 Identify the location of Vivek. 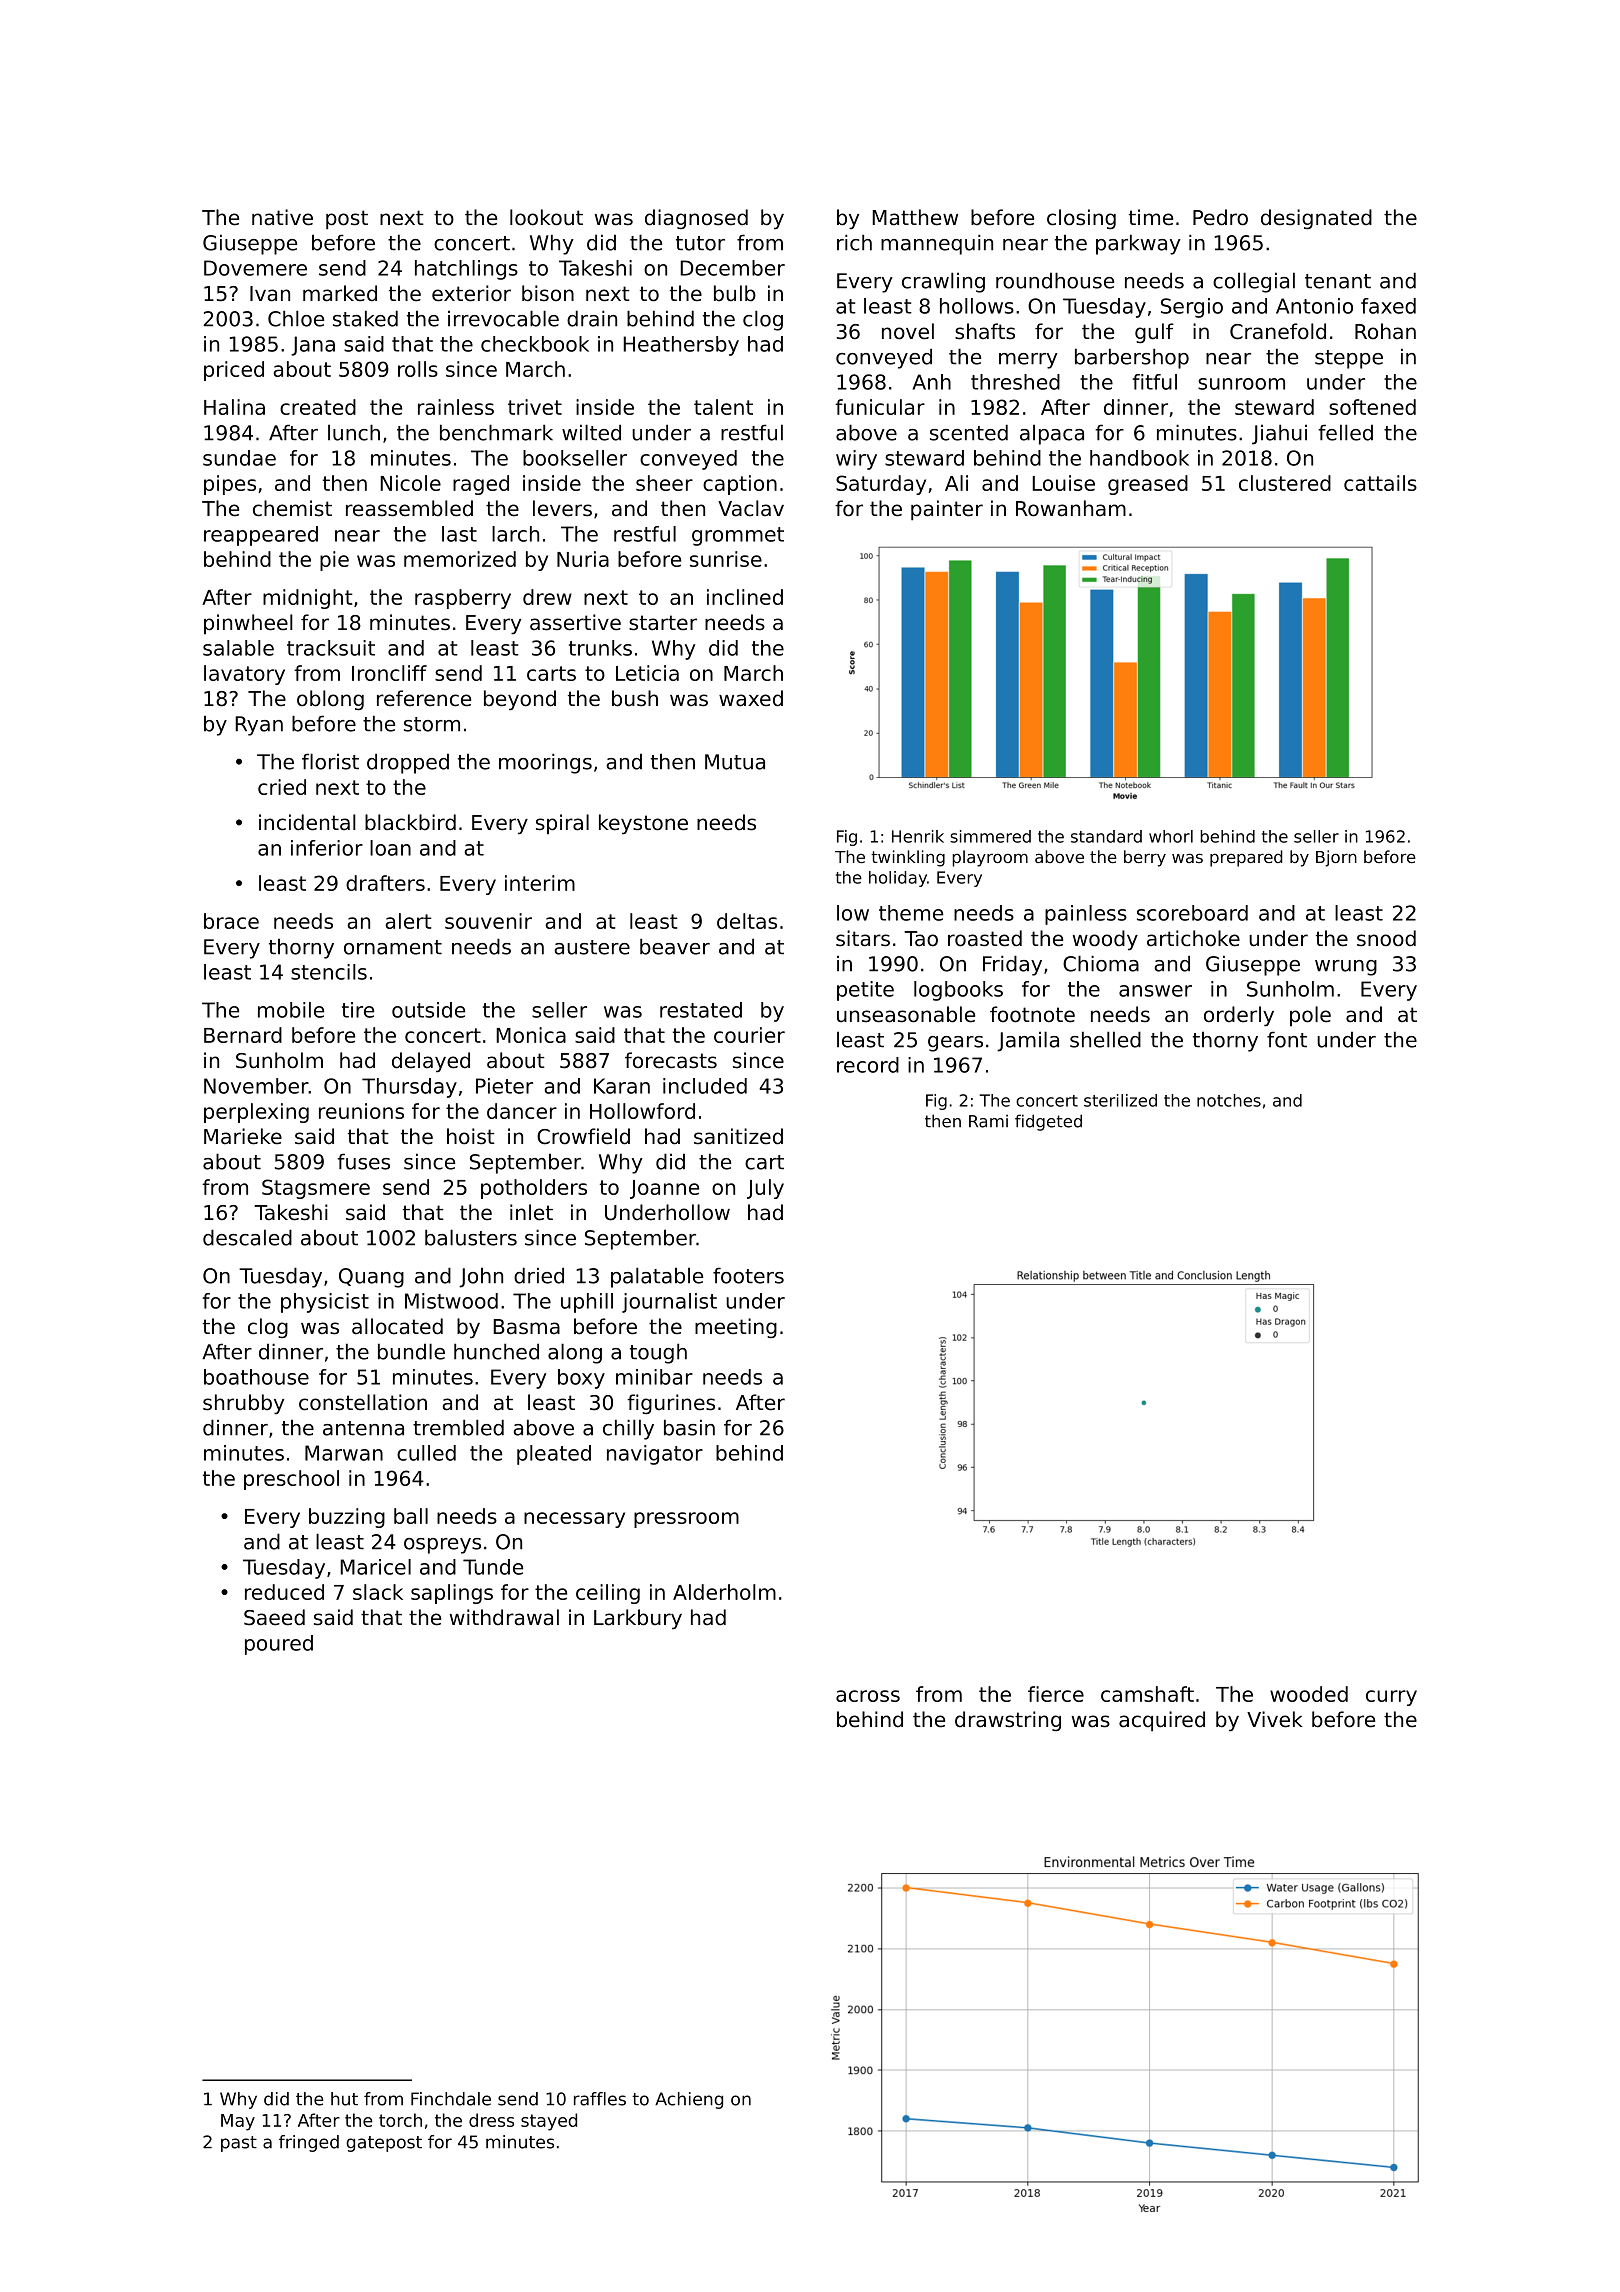
(1275, 1719).
